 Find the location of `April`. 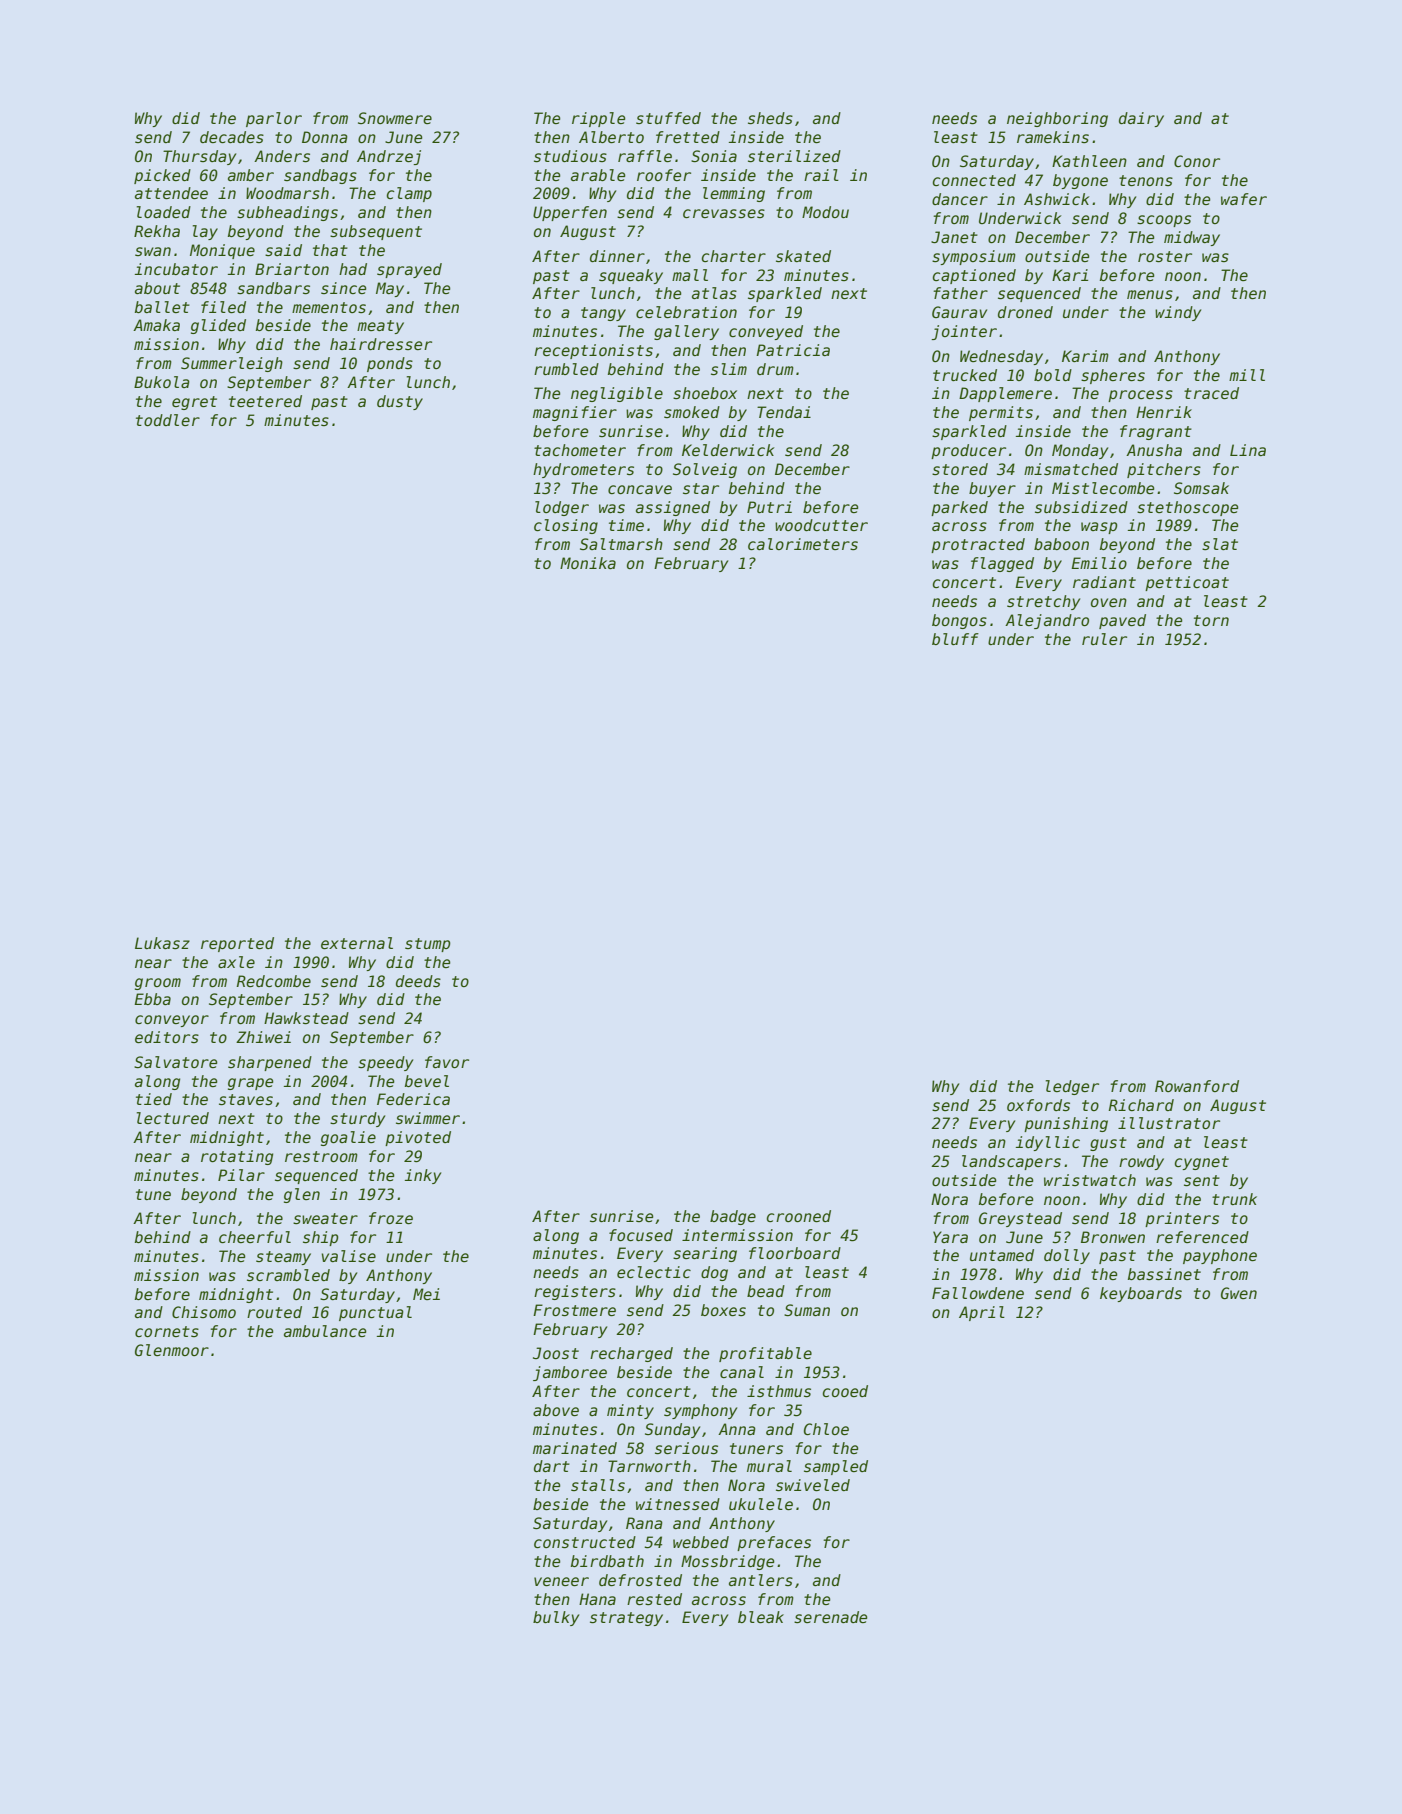

April is located at coordinates (982, 1313).
